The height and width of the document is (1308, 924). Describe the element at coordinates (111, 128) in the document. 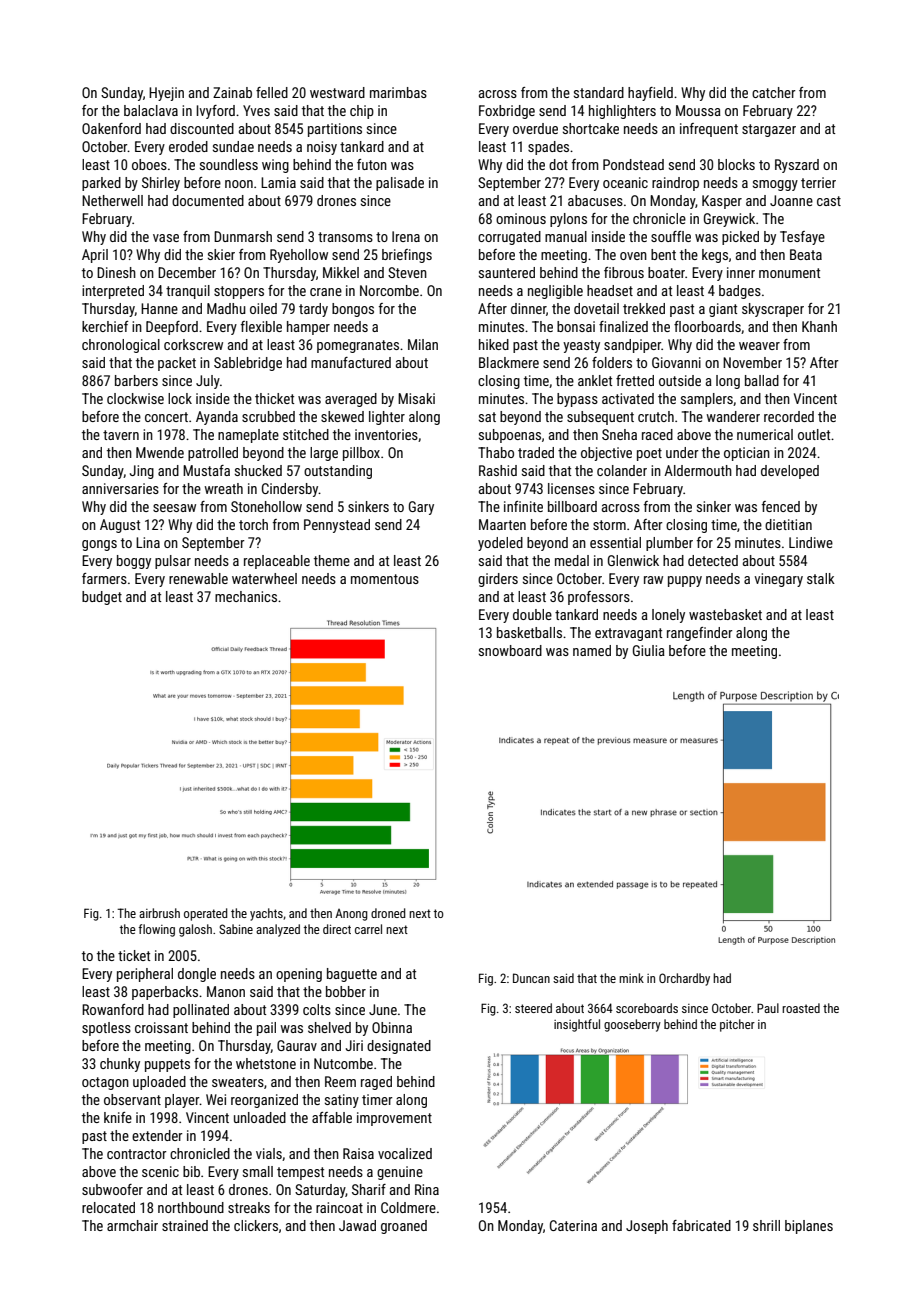

I see `Oakenford` at that location.
